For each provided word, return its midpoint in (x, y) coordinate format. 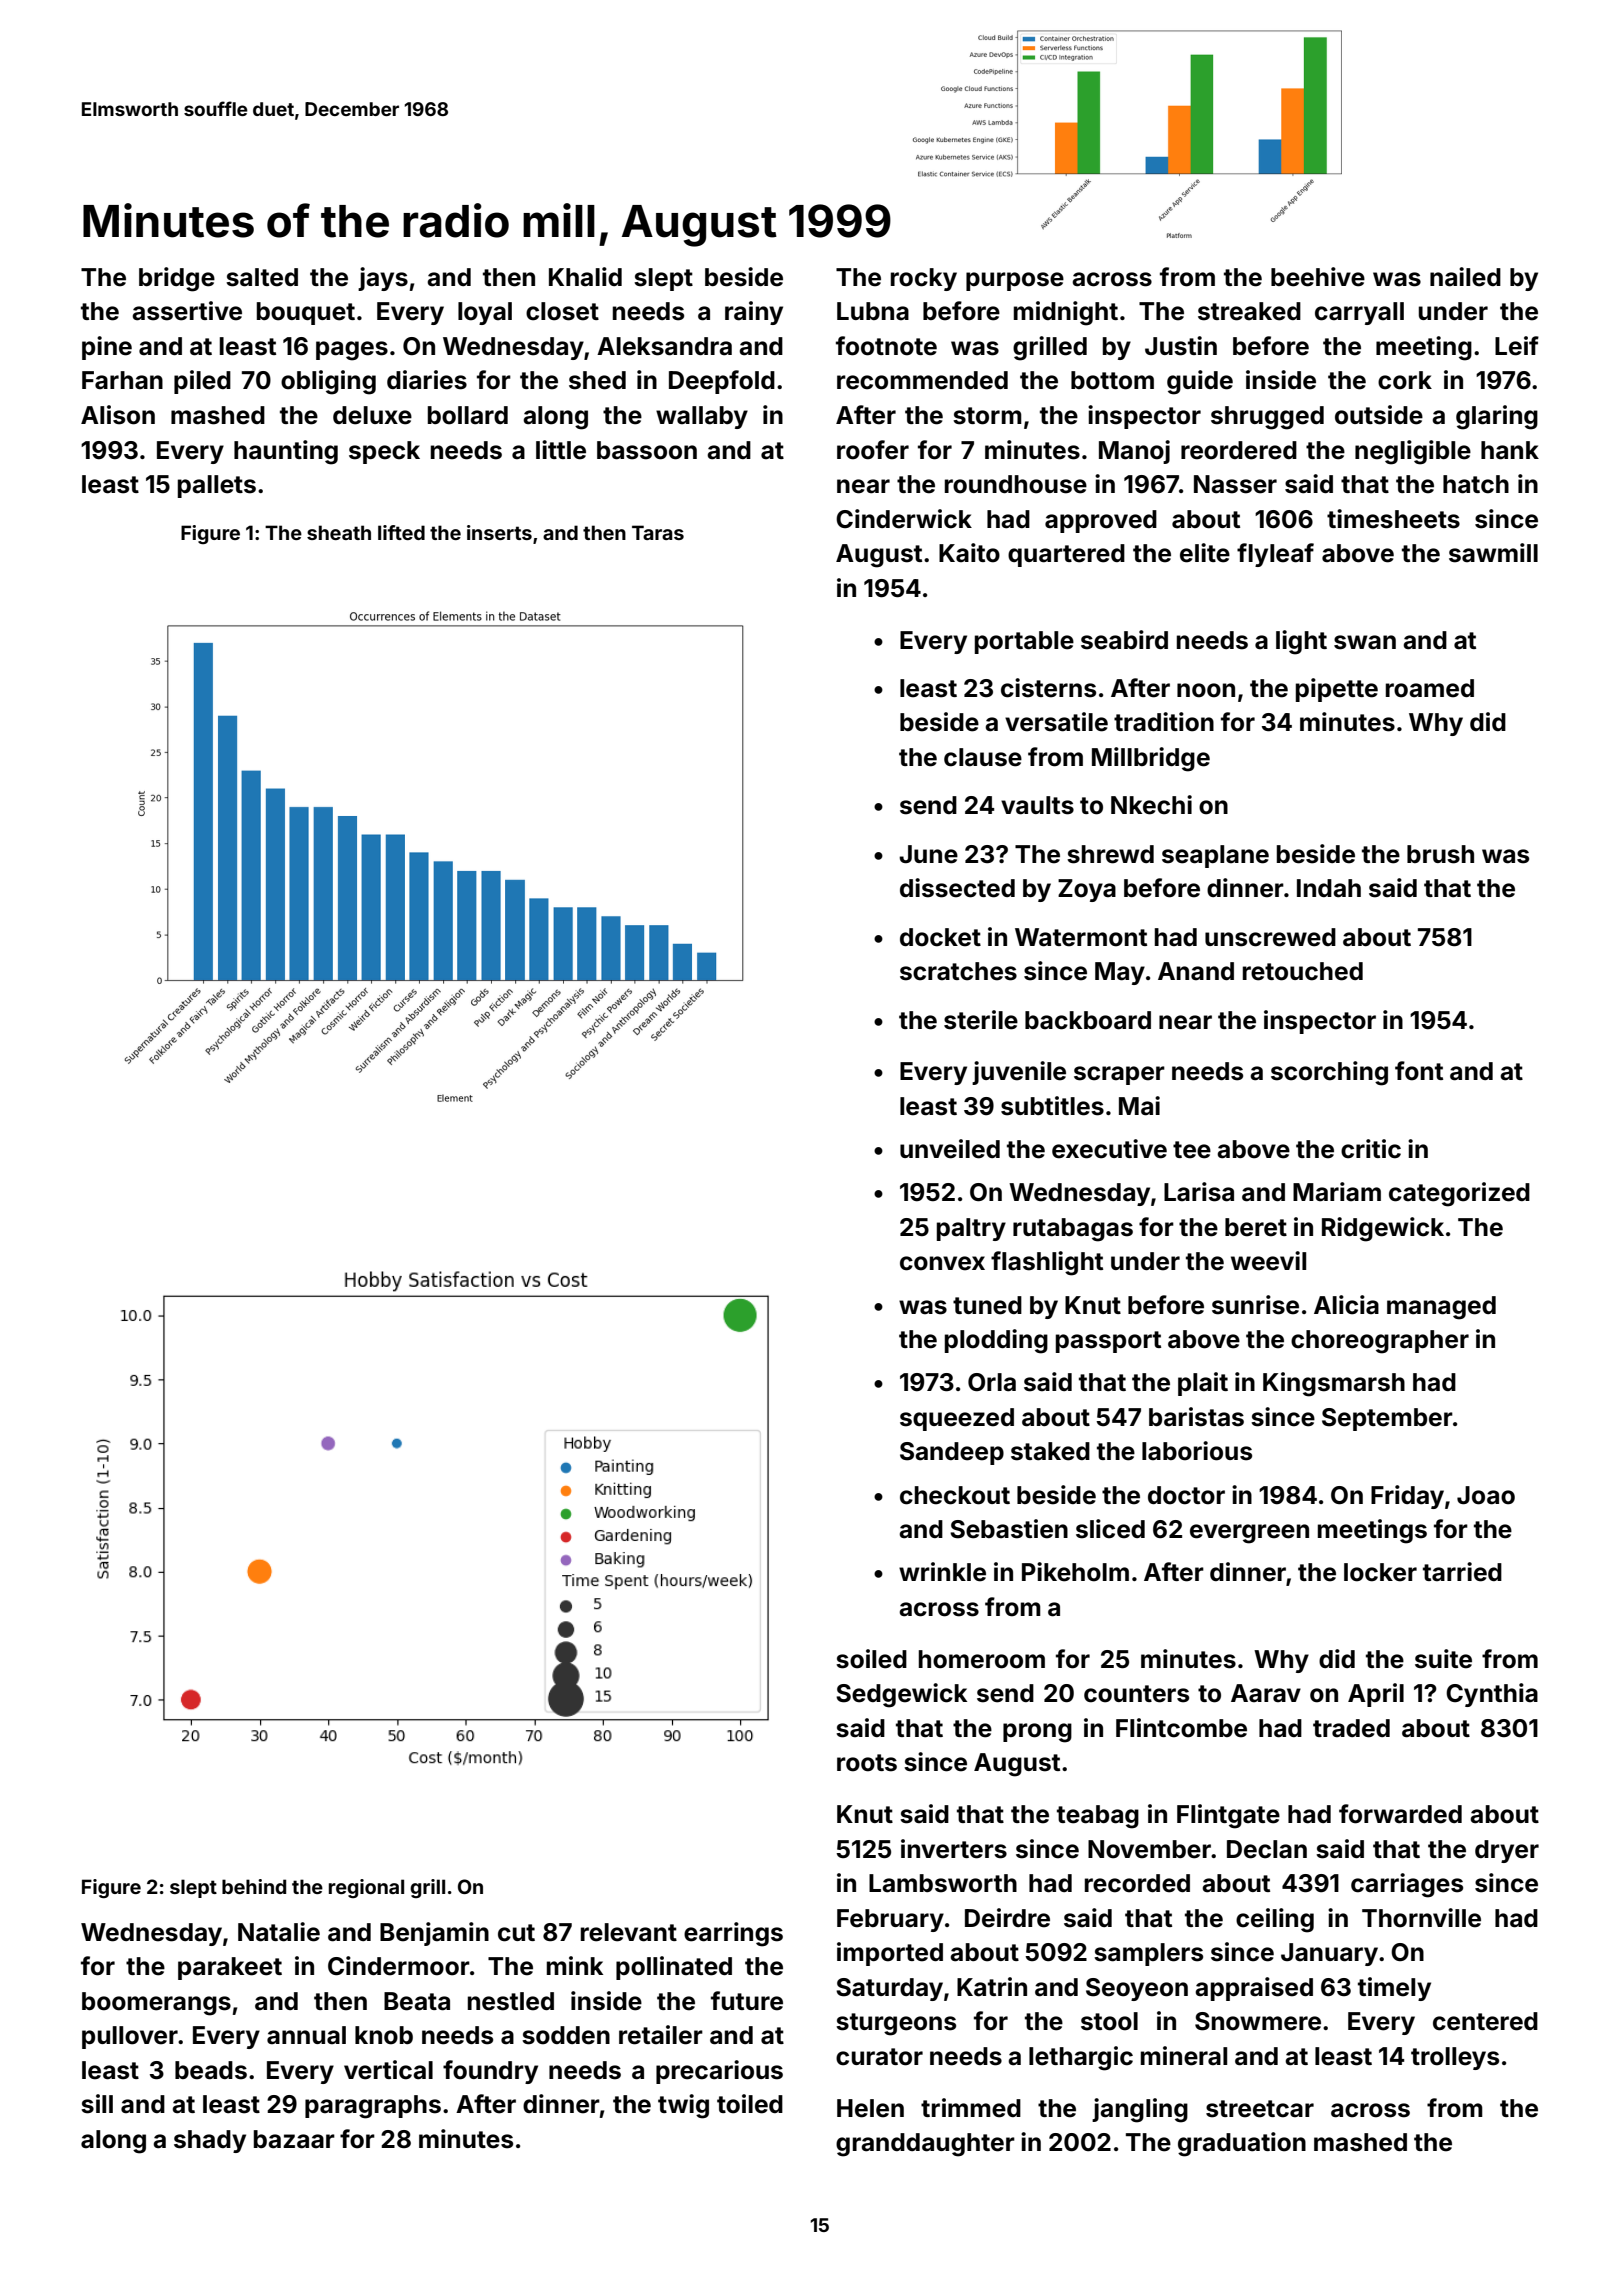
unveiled (950, 1149)
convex (942, 1263)
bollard (468, 415)
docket (940, 937)
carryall (1359, 313)
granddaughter (925, 2145)
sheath (339, 532)
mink (575, 1965)
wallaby (702, 417)
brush (1440, 854)
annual (306, 2035)
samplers (1148, 1954)
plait (1203, 1384)
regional (366, 1888)
